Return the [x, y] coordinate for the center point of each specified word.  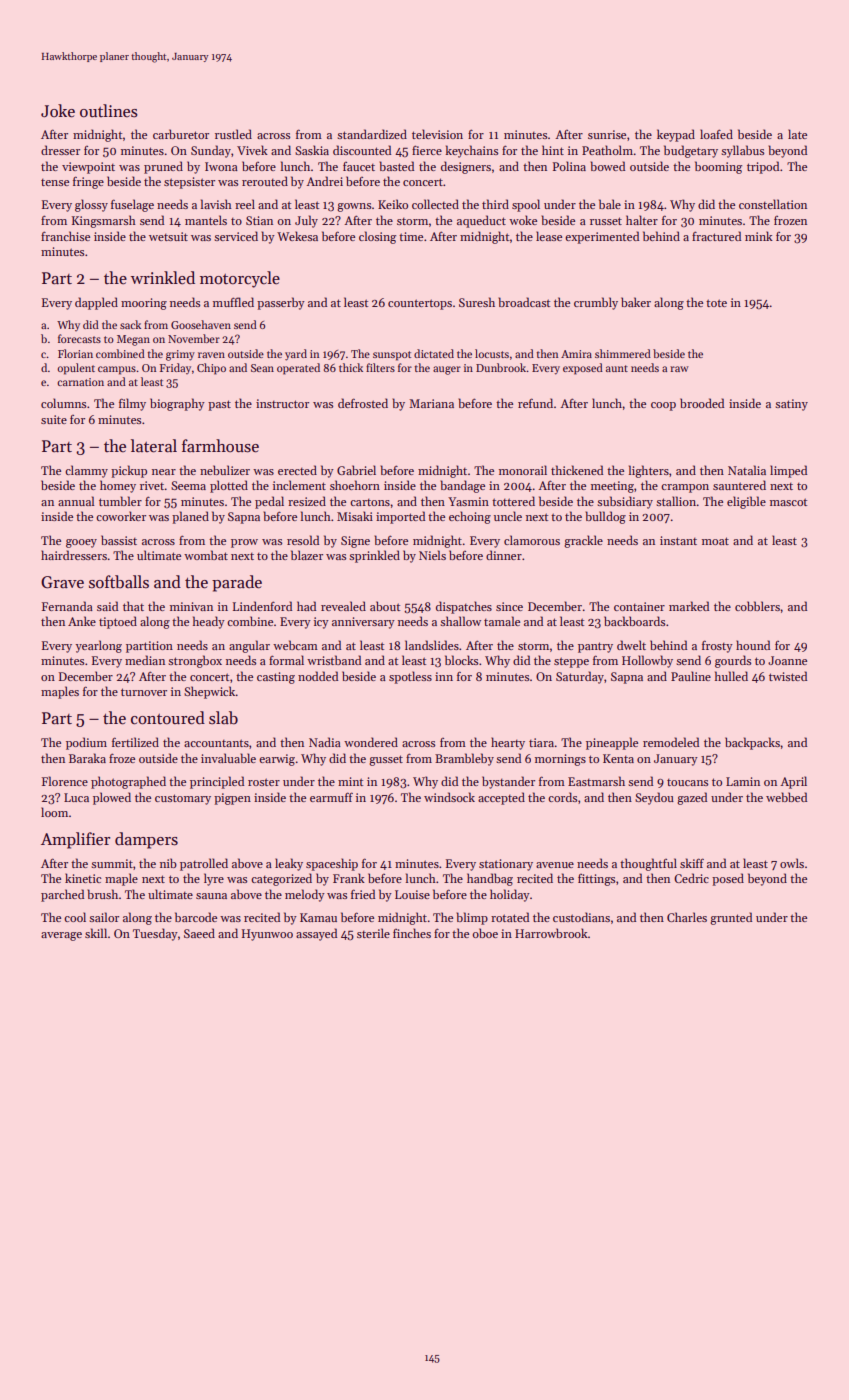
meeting [612, 487]
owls [792, 863]
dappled [96, 303]
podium [86, 743]
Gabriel [356, 470]
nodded [318, 676]
